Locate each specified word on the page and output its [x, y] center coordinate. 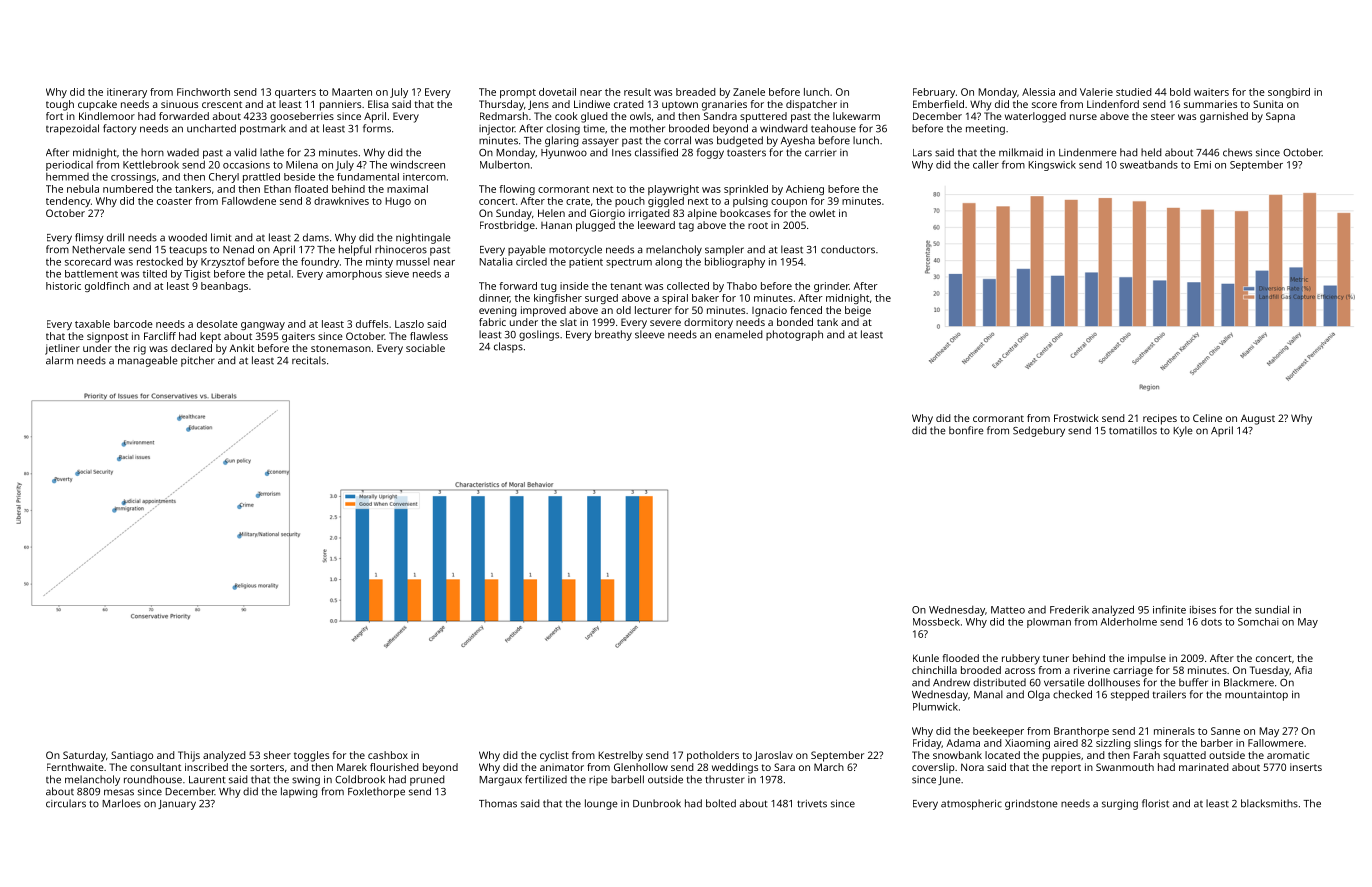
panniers [340, 105]
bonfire [966, 430]
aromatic [1288, 755]
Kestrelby [620, 756]
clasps [508, 347]
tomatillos [1133, 430]
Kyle [1182, 431]
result [637, 92]
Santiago [132, 756]
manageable [147, 361]
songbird [1289, 93]
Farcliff [160, 336]
